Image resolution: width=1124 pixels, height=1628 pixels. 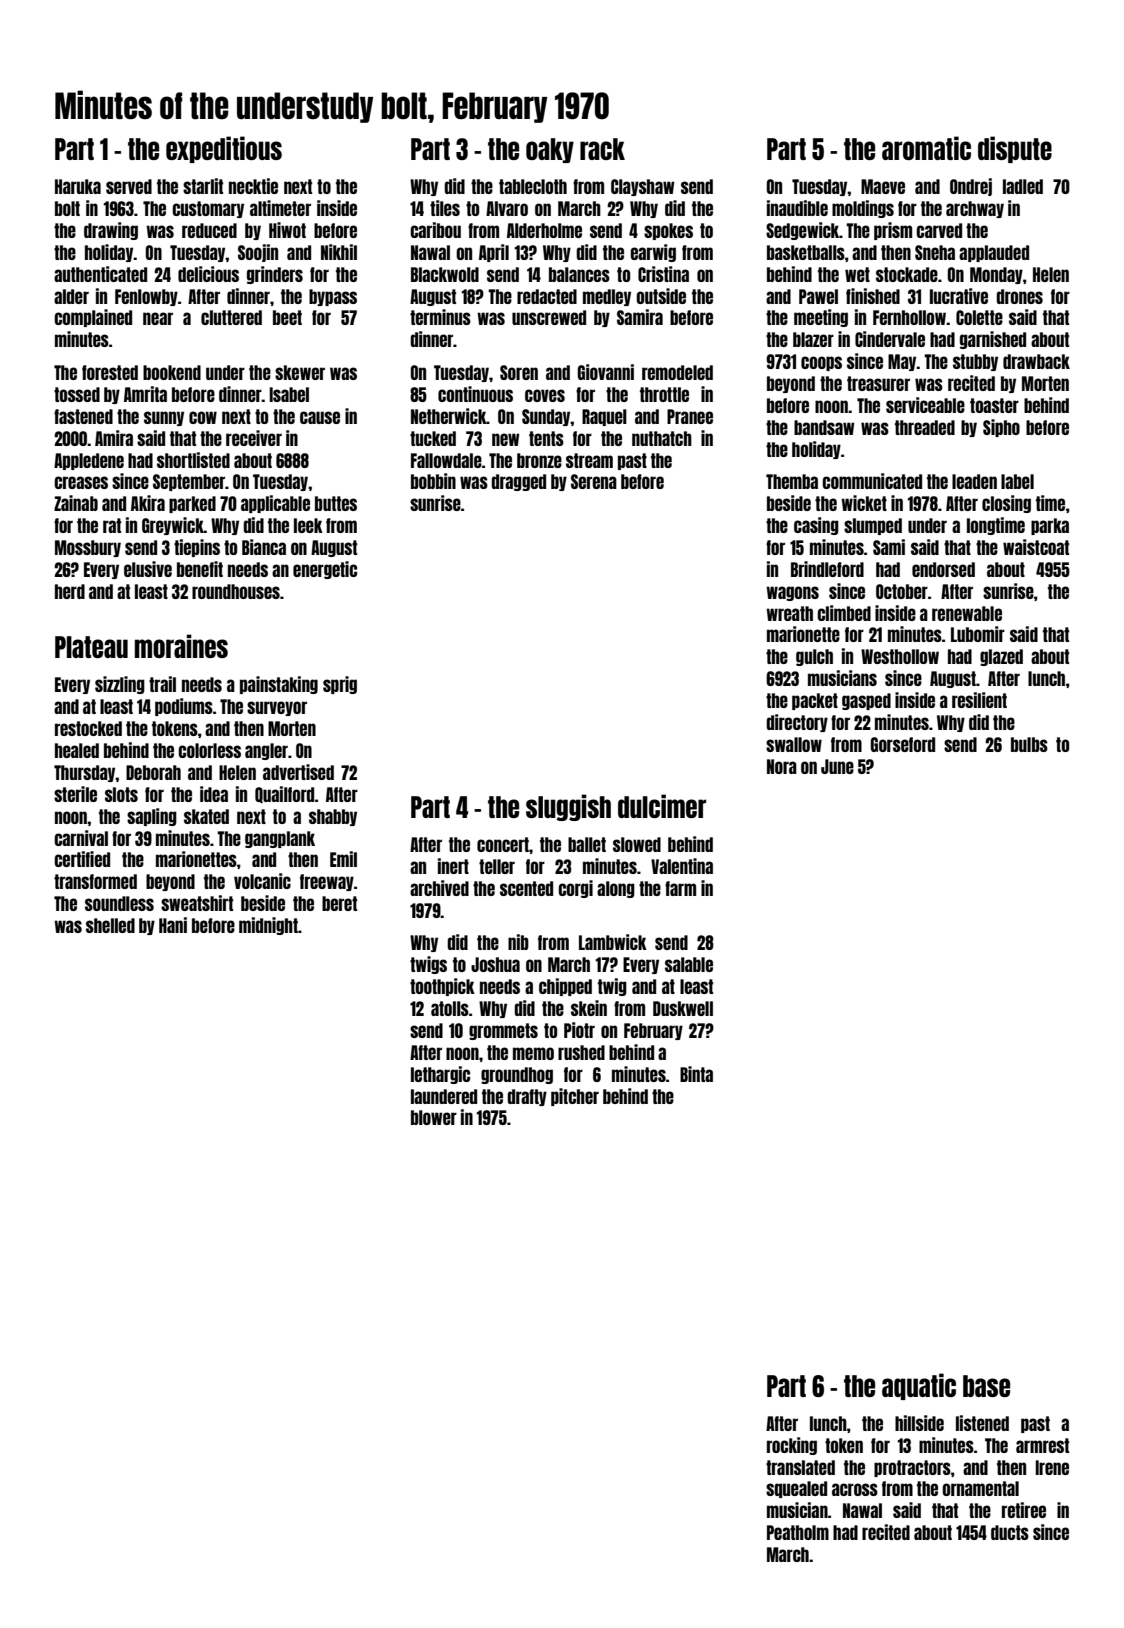 I want to click on dulcimer, so click(x=662, y=806).
